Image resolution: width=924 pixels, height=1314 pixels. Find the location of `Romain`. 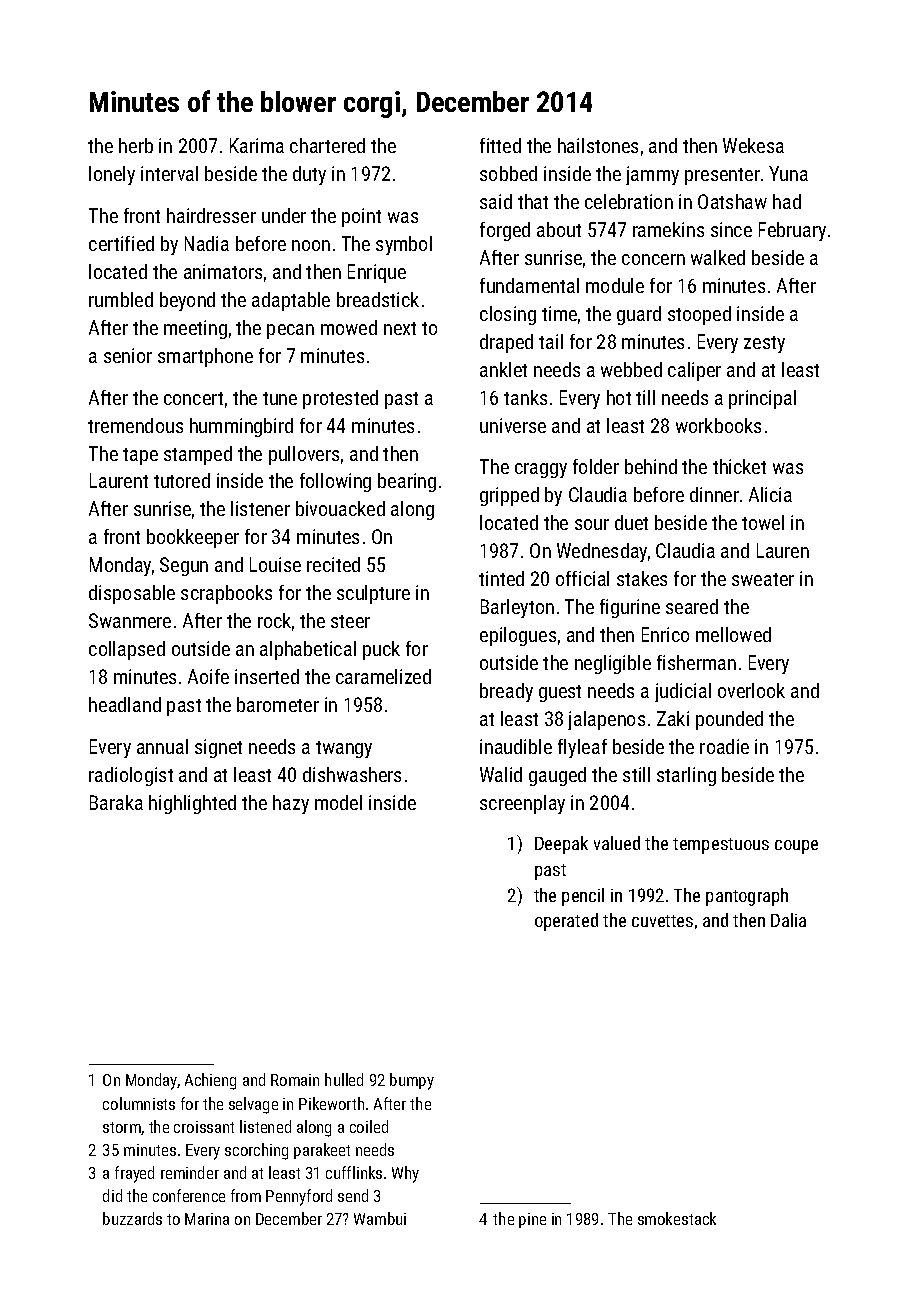

Romain is located at coordinates (295, 1080).
